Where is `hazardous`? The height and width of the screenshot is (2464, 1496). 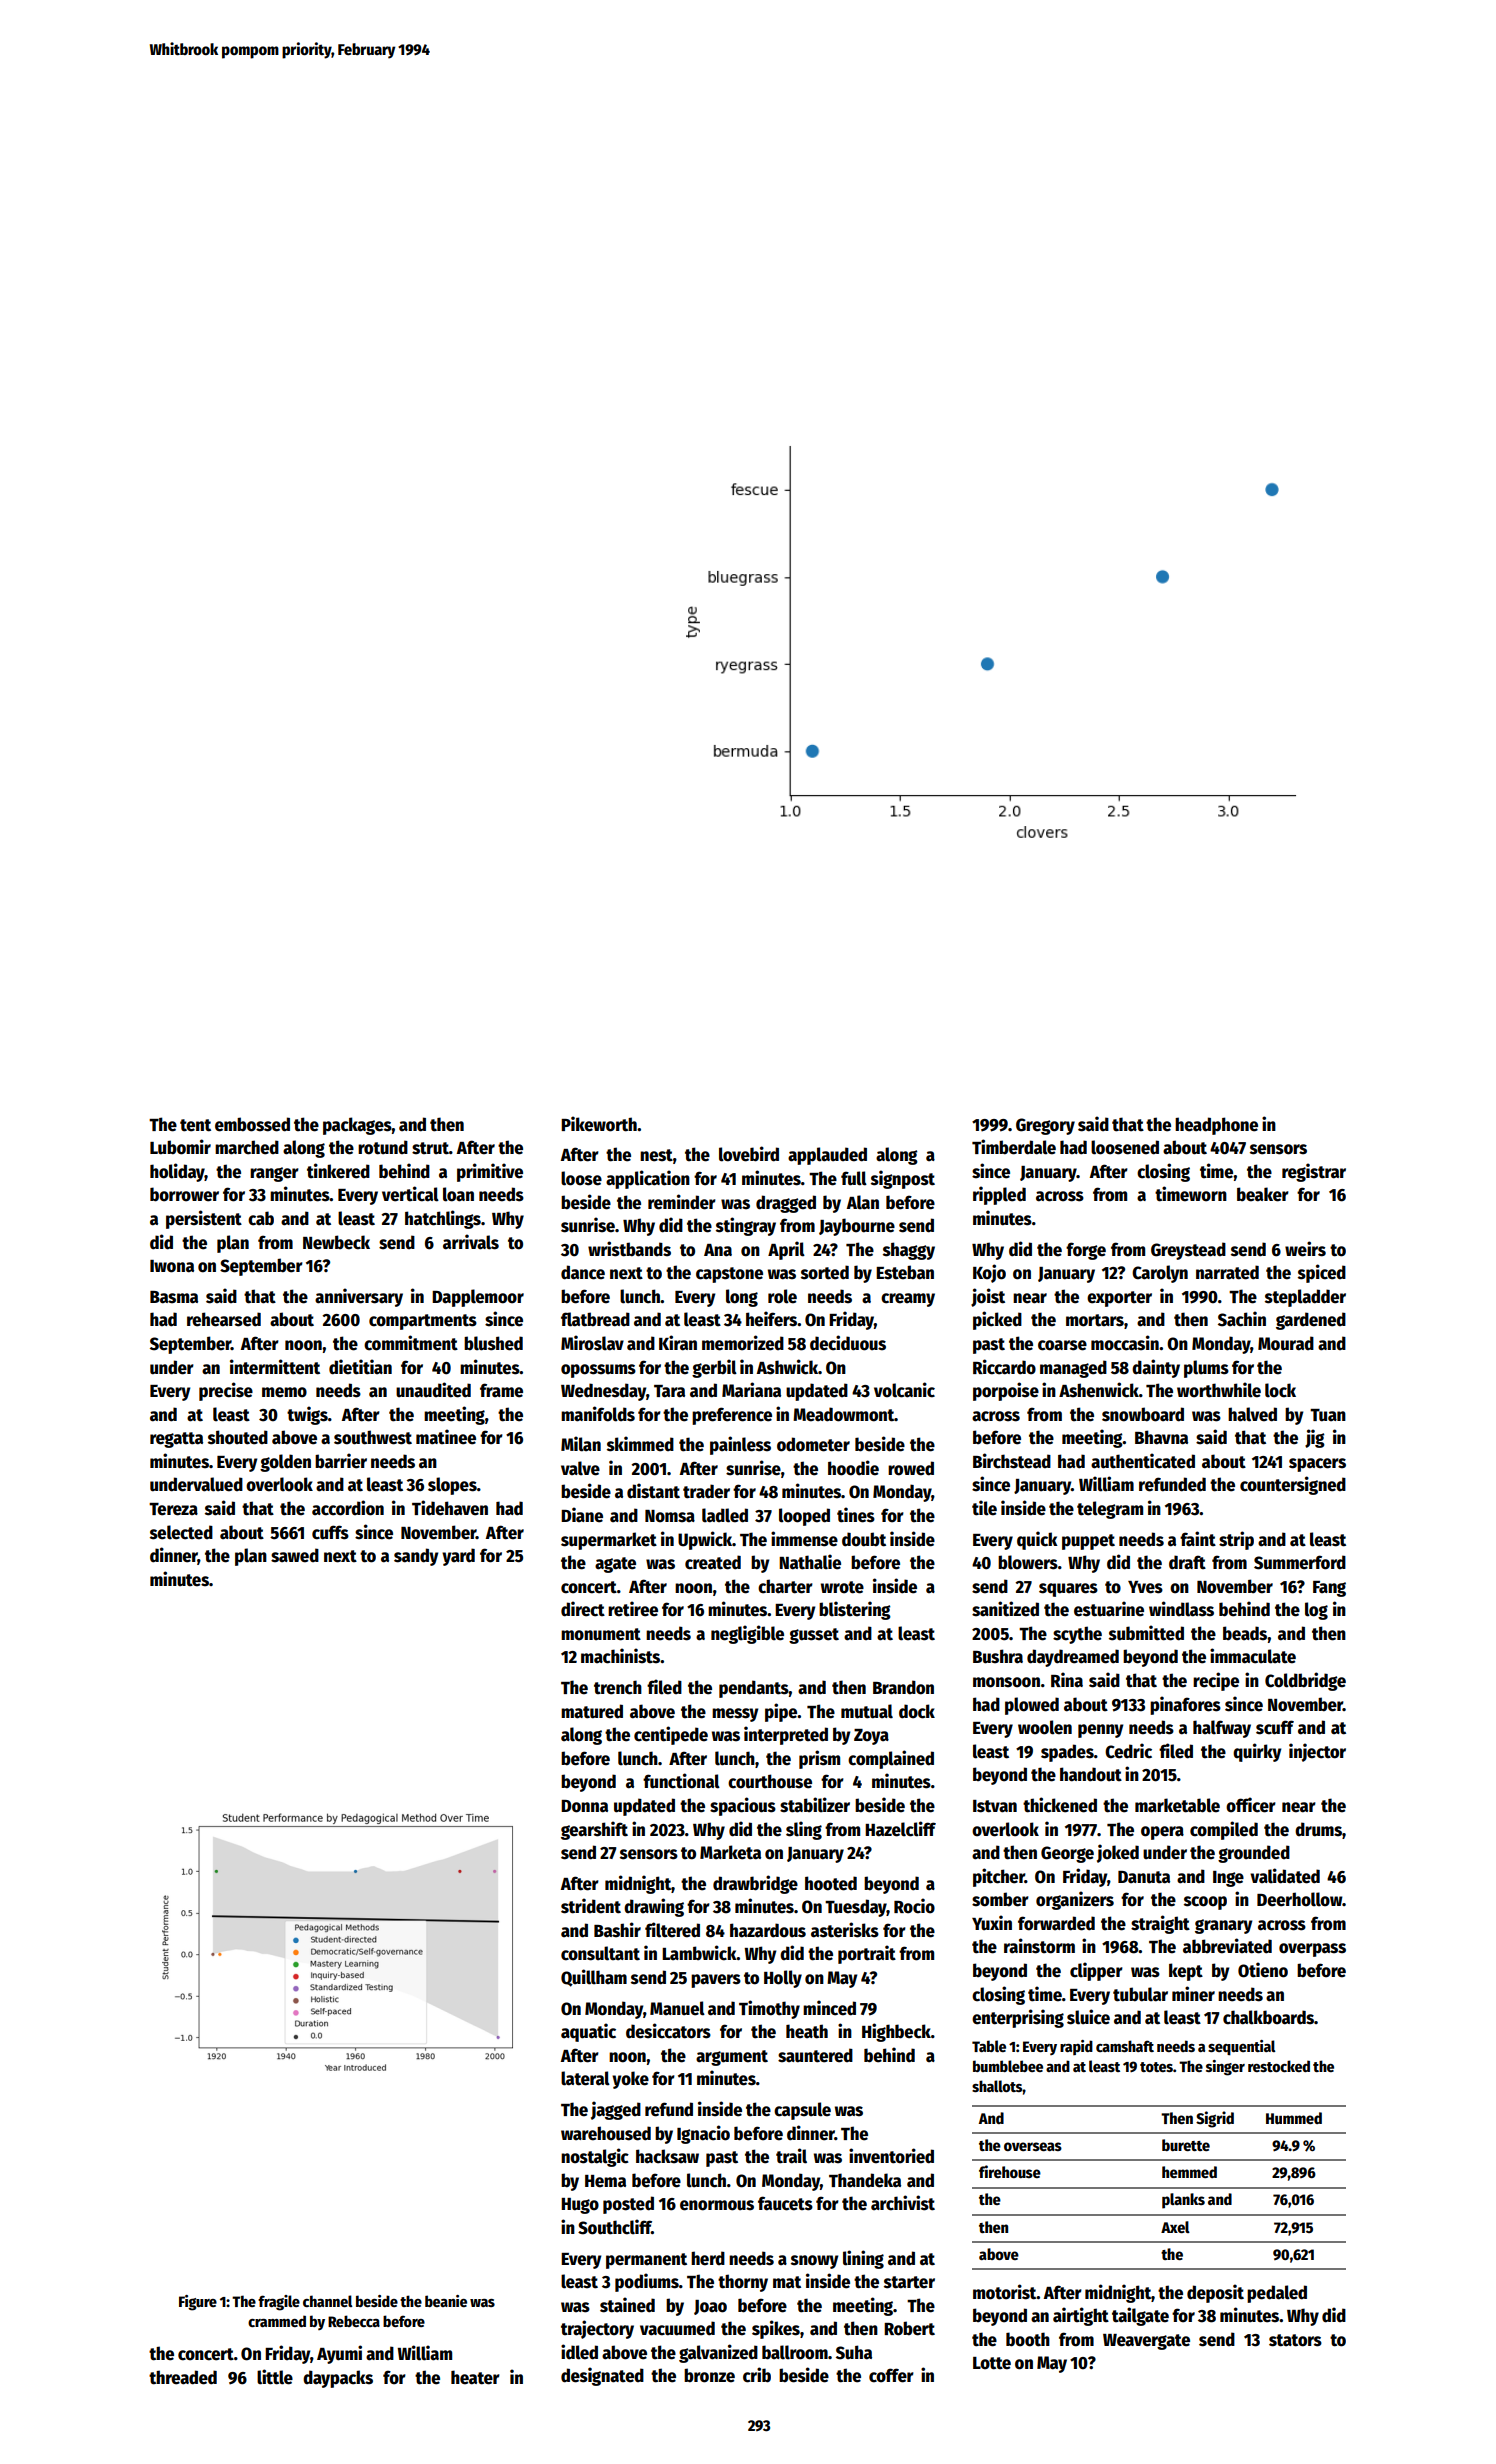 hazardous is located at coordinates (768, 1930).
